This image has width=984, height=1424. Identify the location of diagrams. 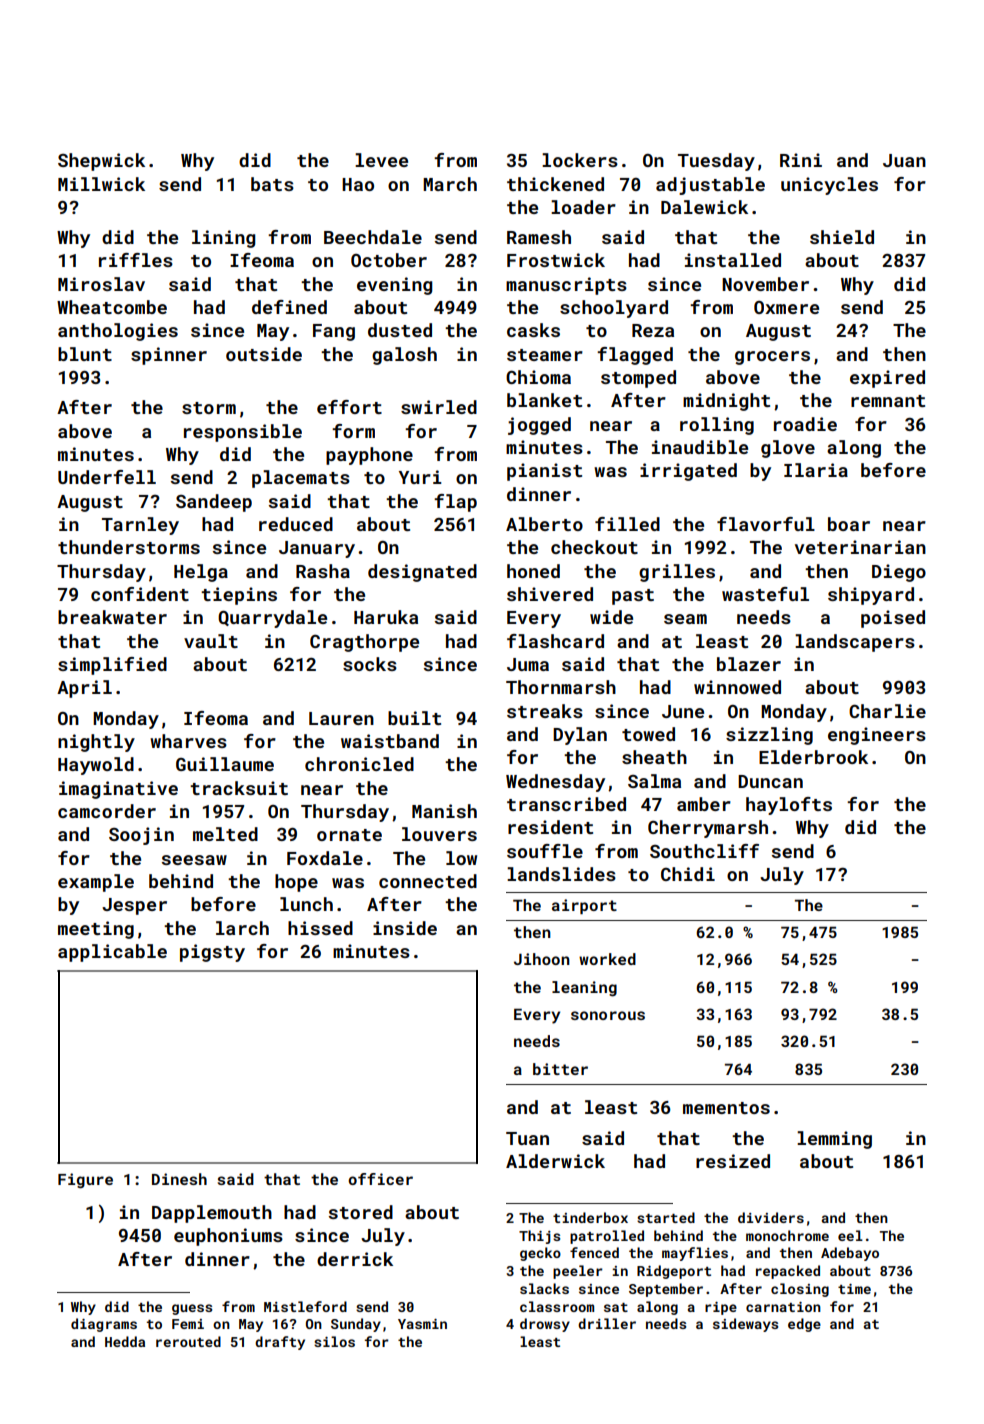
(104, 1325).
